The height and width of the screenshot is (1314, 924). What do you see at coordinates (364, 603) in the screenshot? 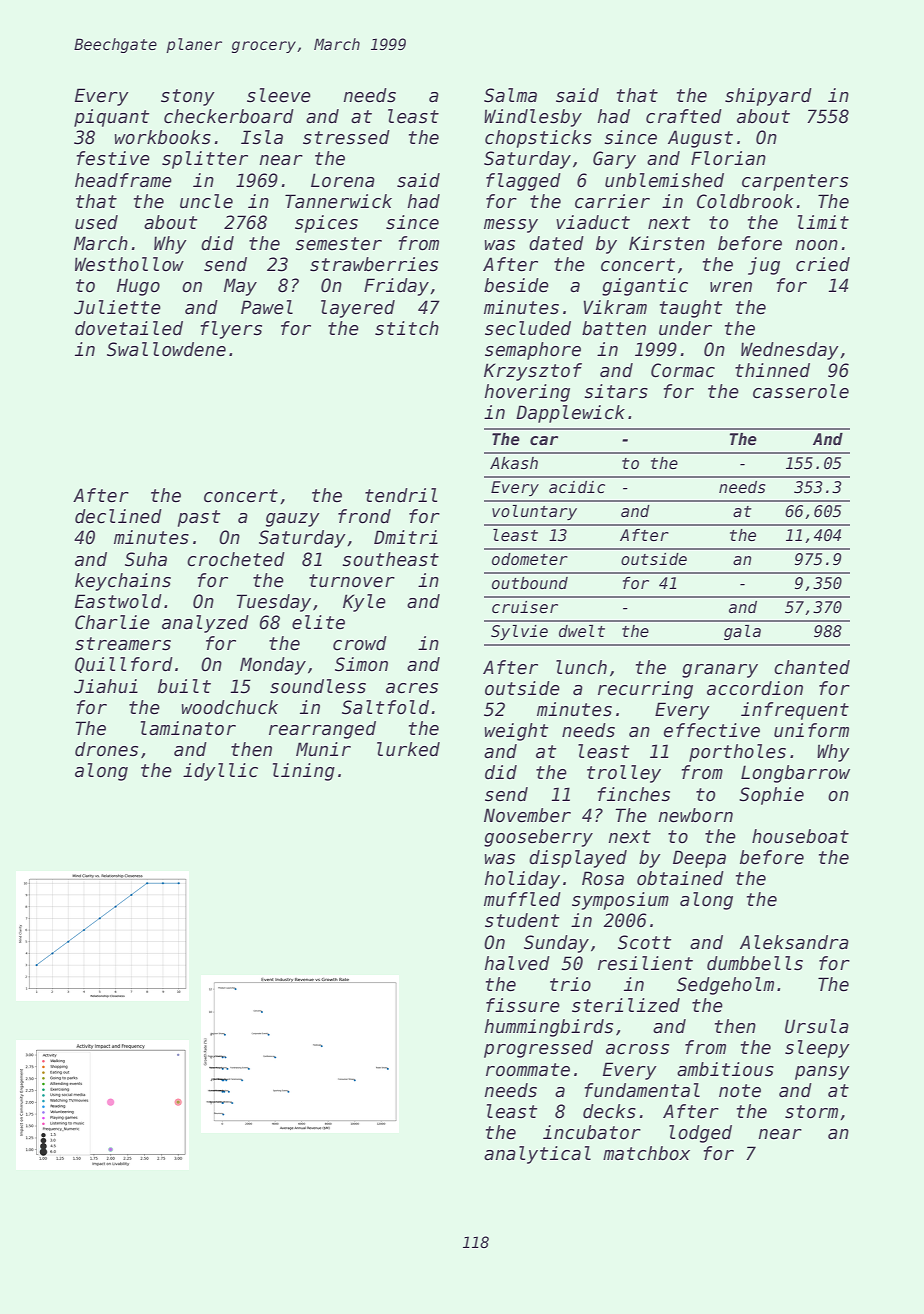
I see `Kyle` at bounding box center [364, 603].
